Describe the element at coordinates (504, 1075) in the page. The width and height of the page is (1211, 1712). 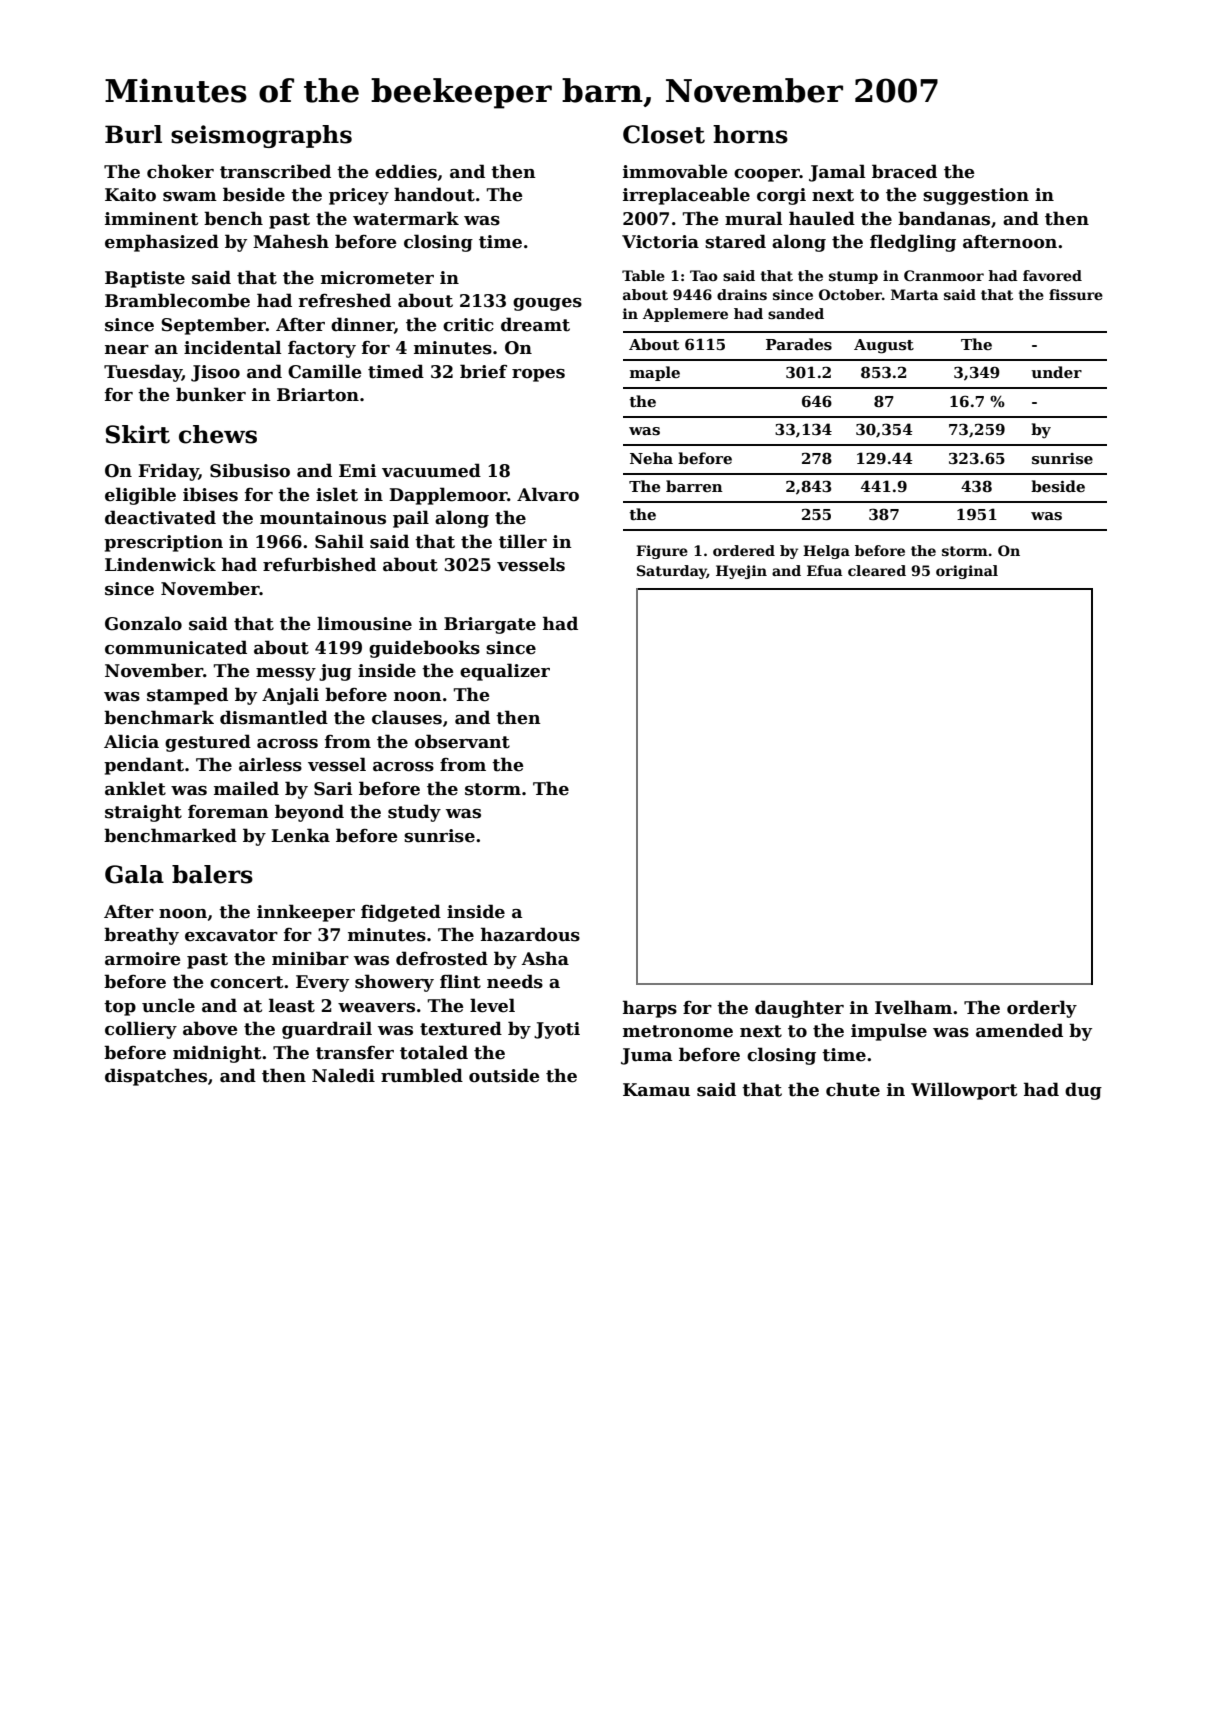
I see `outside` at that location.
